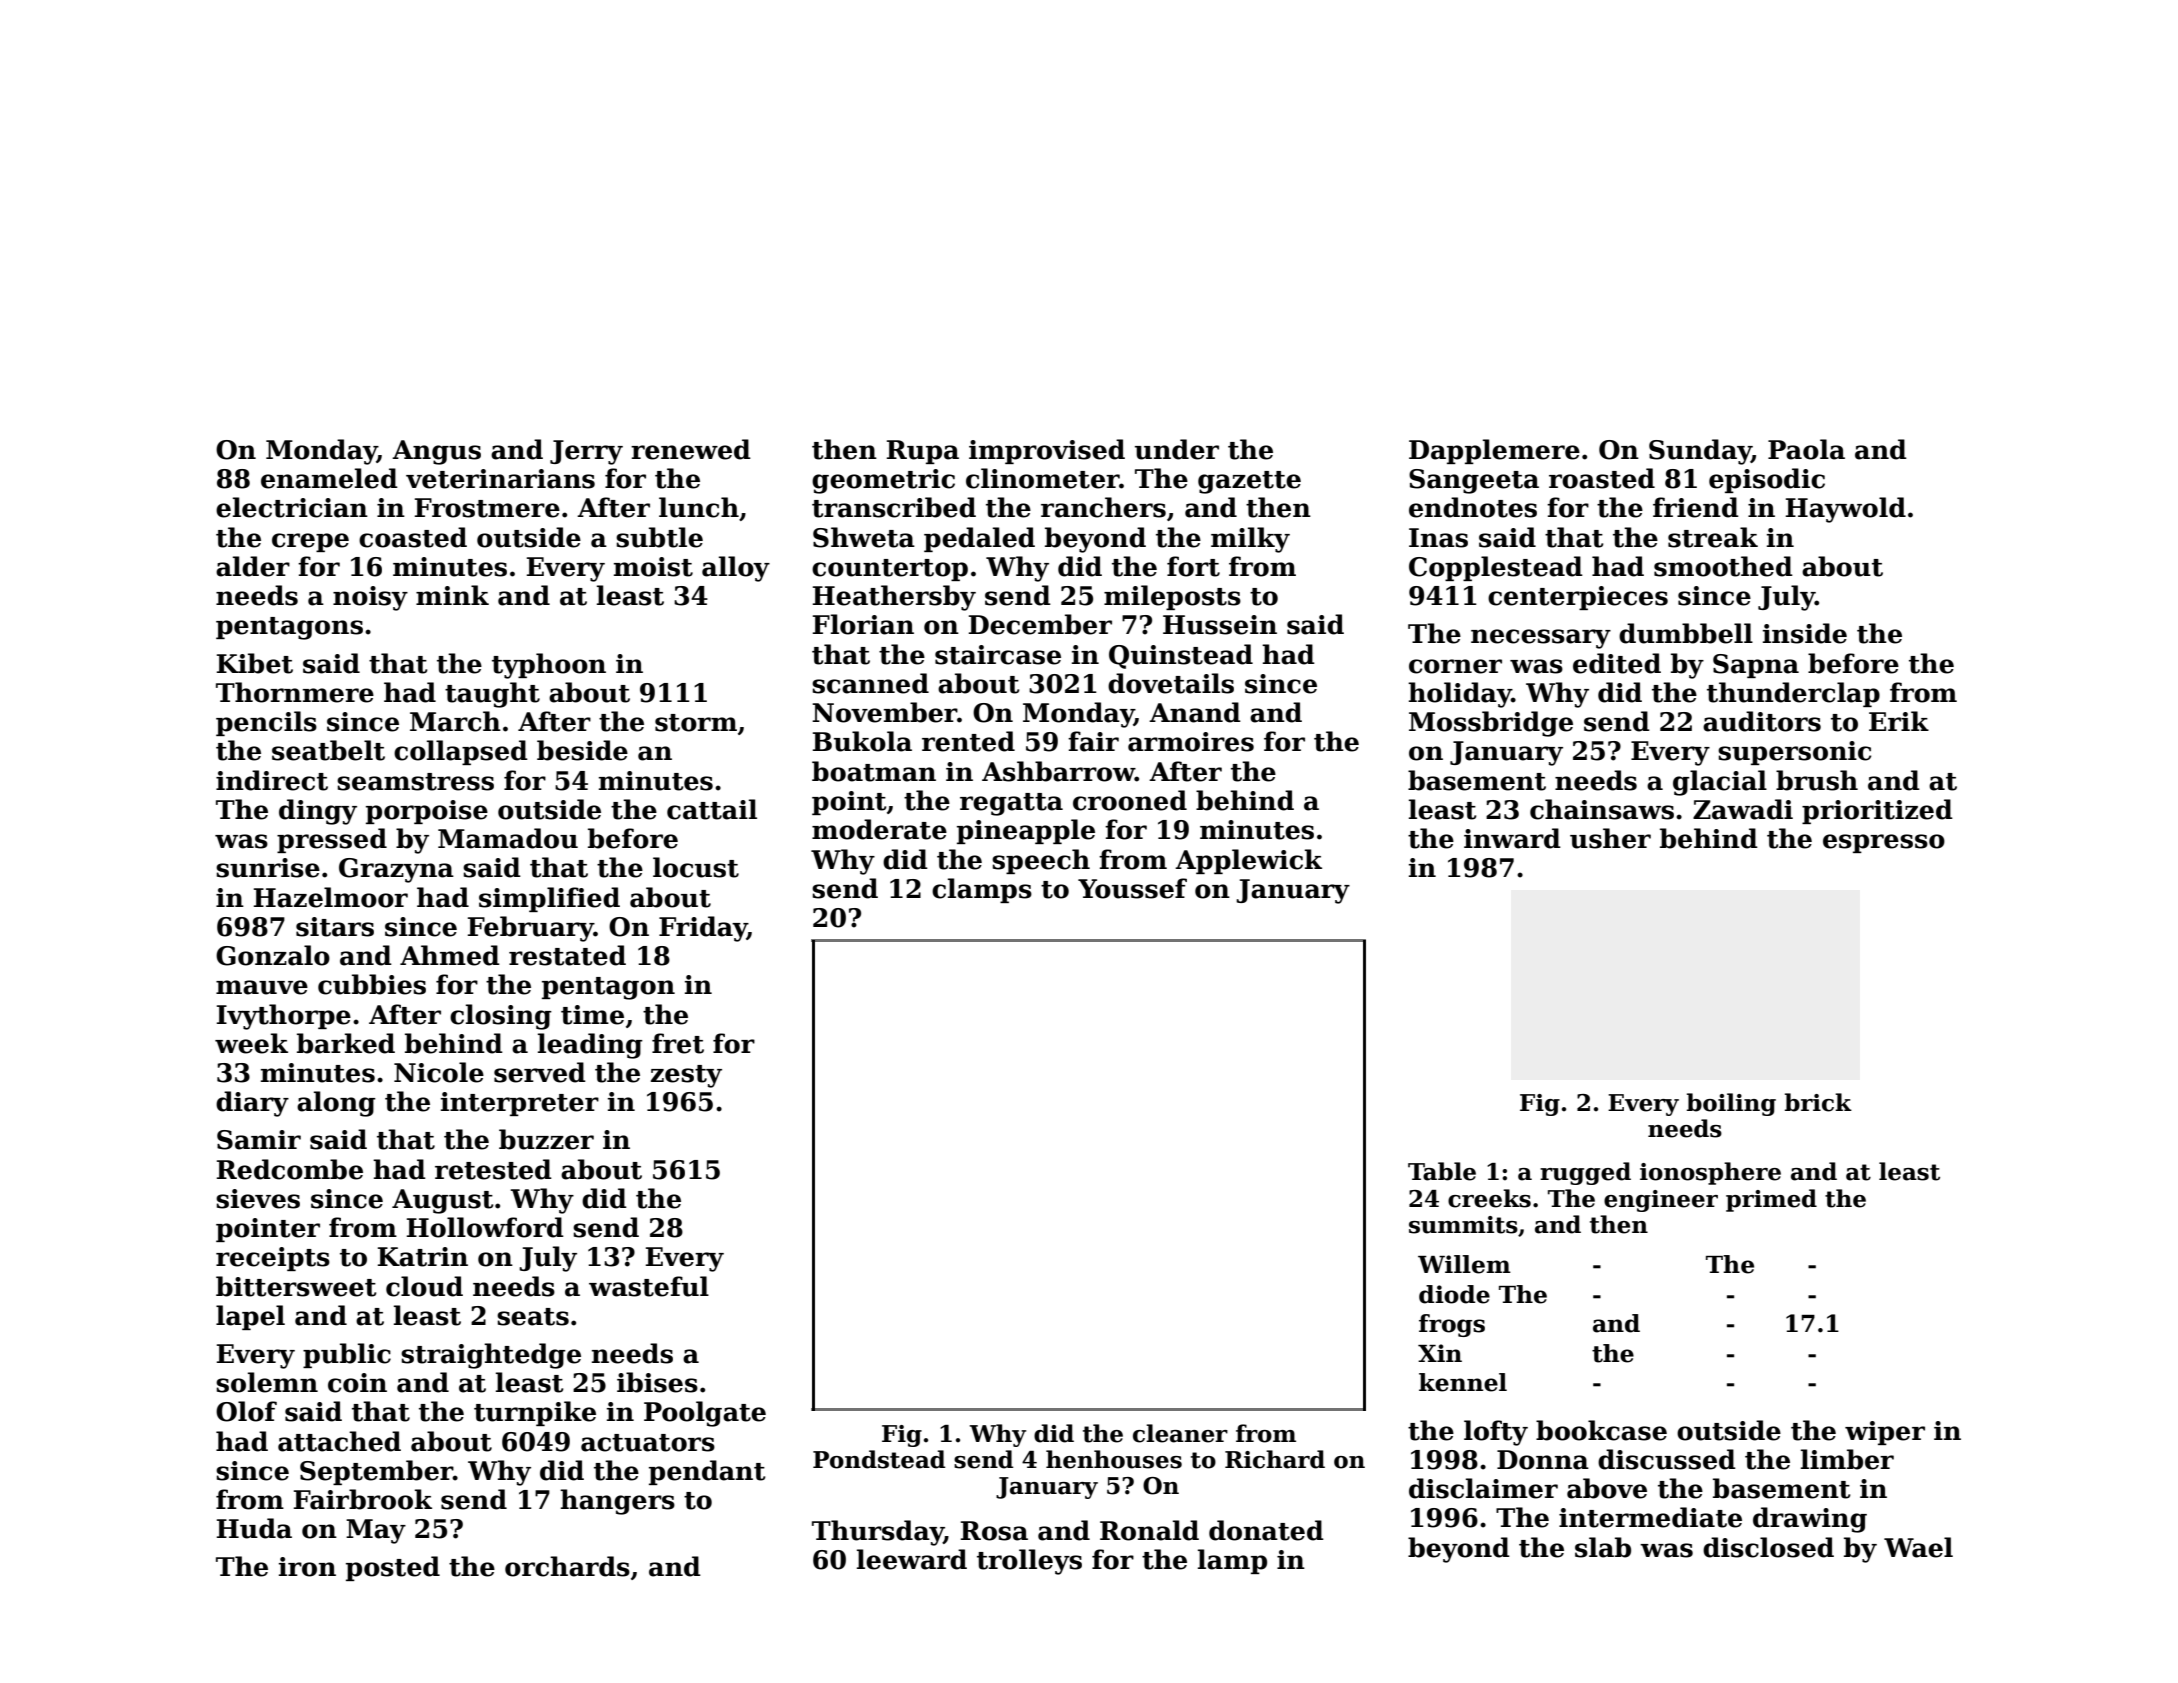 The height and width of the screenshot is (1683, 2178). Describe the element at coordinates (436, 452) in the screenshot. I see `Angus` at that location.
